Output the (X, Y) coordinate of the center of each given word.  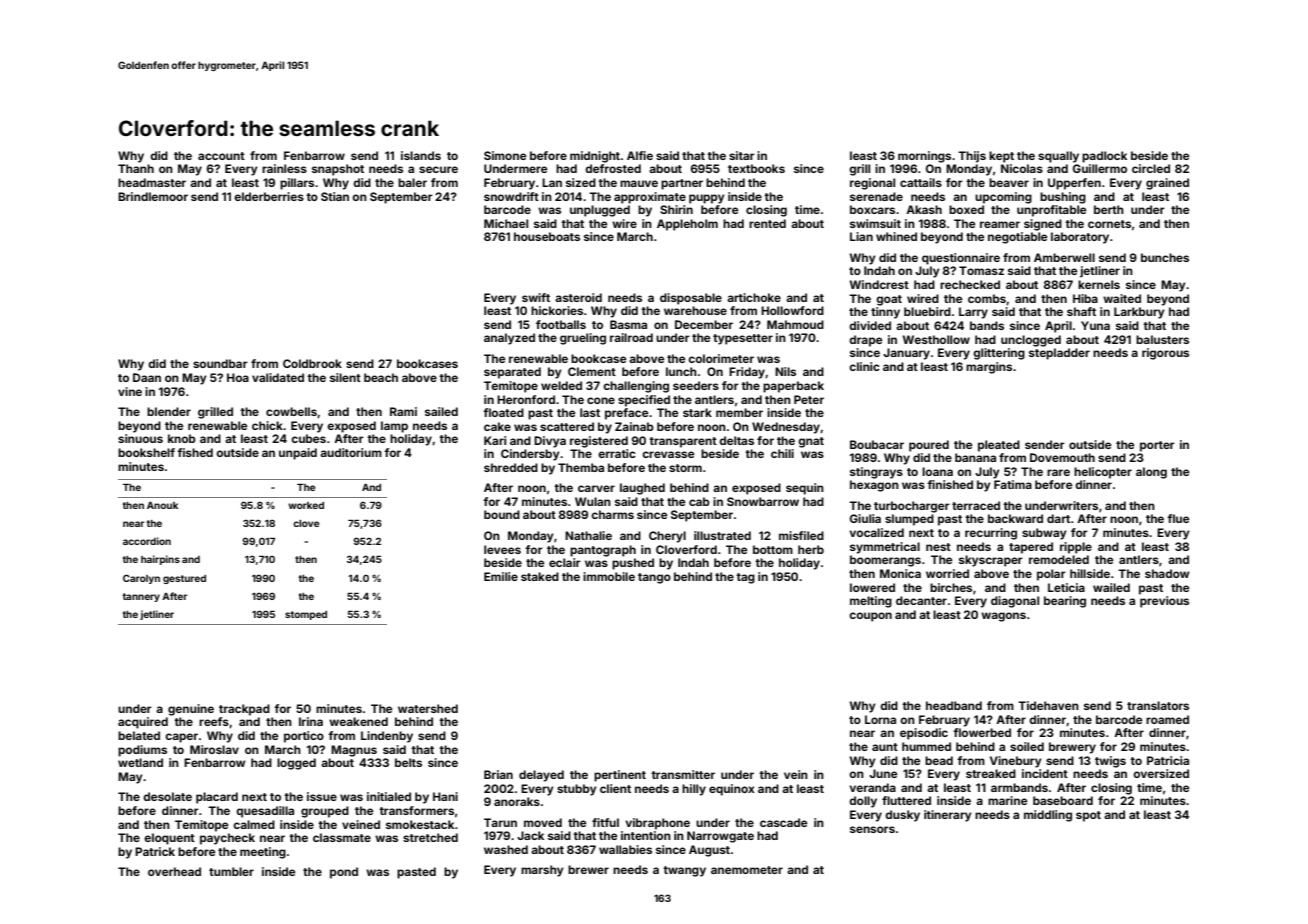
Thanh (136, 168)
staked (540, 576)
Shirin (676, 209)
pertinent (620, 776)
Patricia (1168, 760)
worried (947, 573)
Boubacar (877, 444)
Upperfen (1074, 184)
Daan (147, 377)
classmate (342, 837)
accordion (147, 541)
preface (626, 414)
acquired (143, 723)
